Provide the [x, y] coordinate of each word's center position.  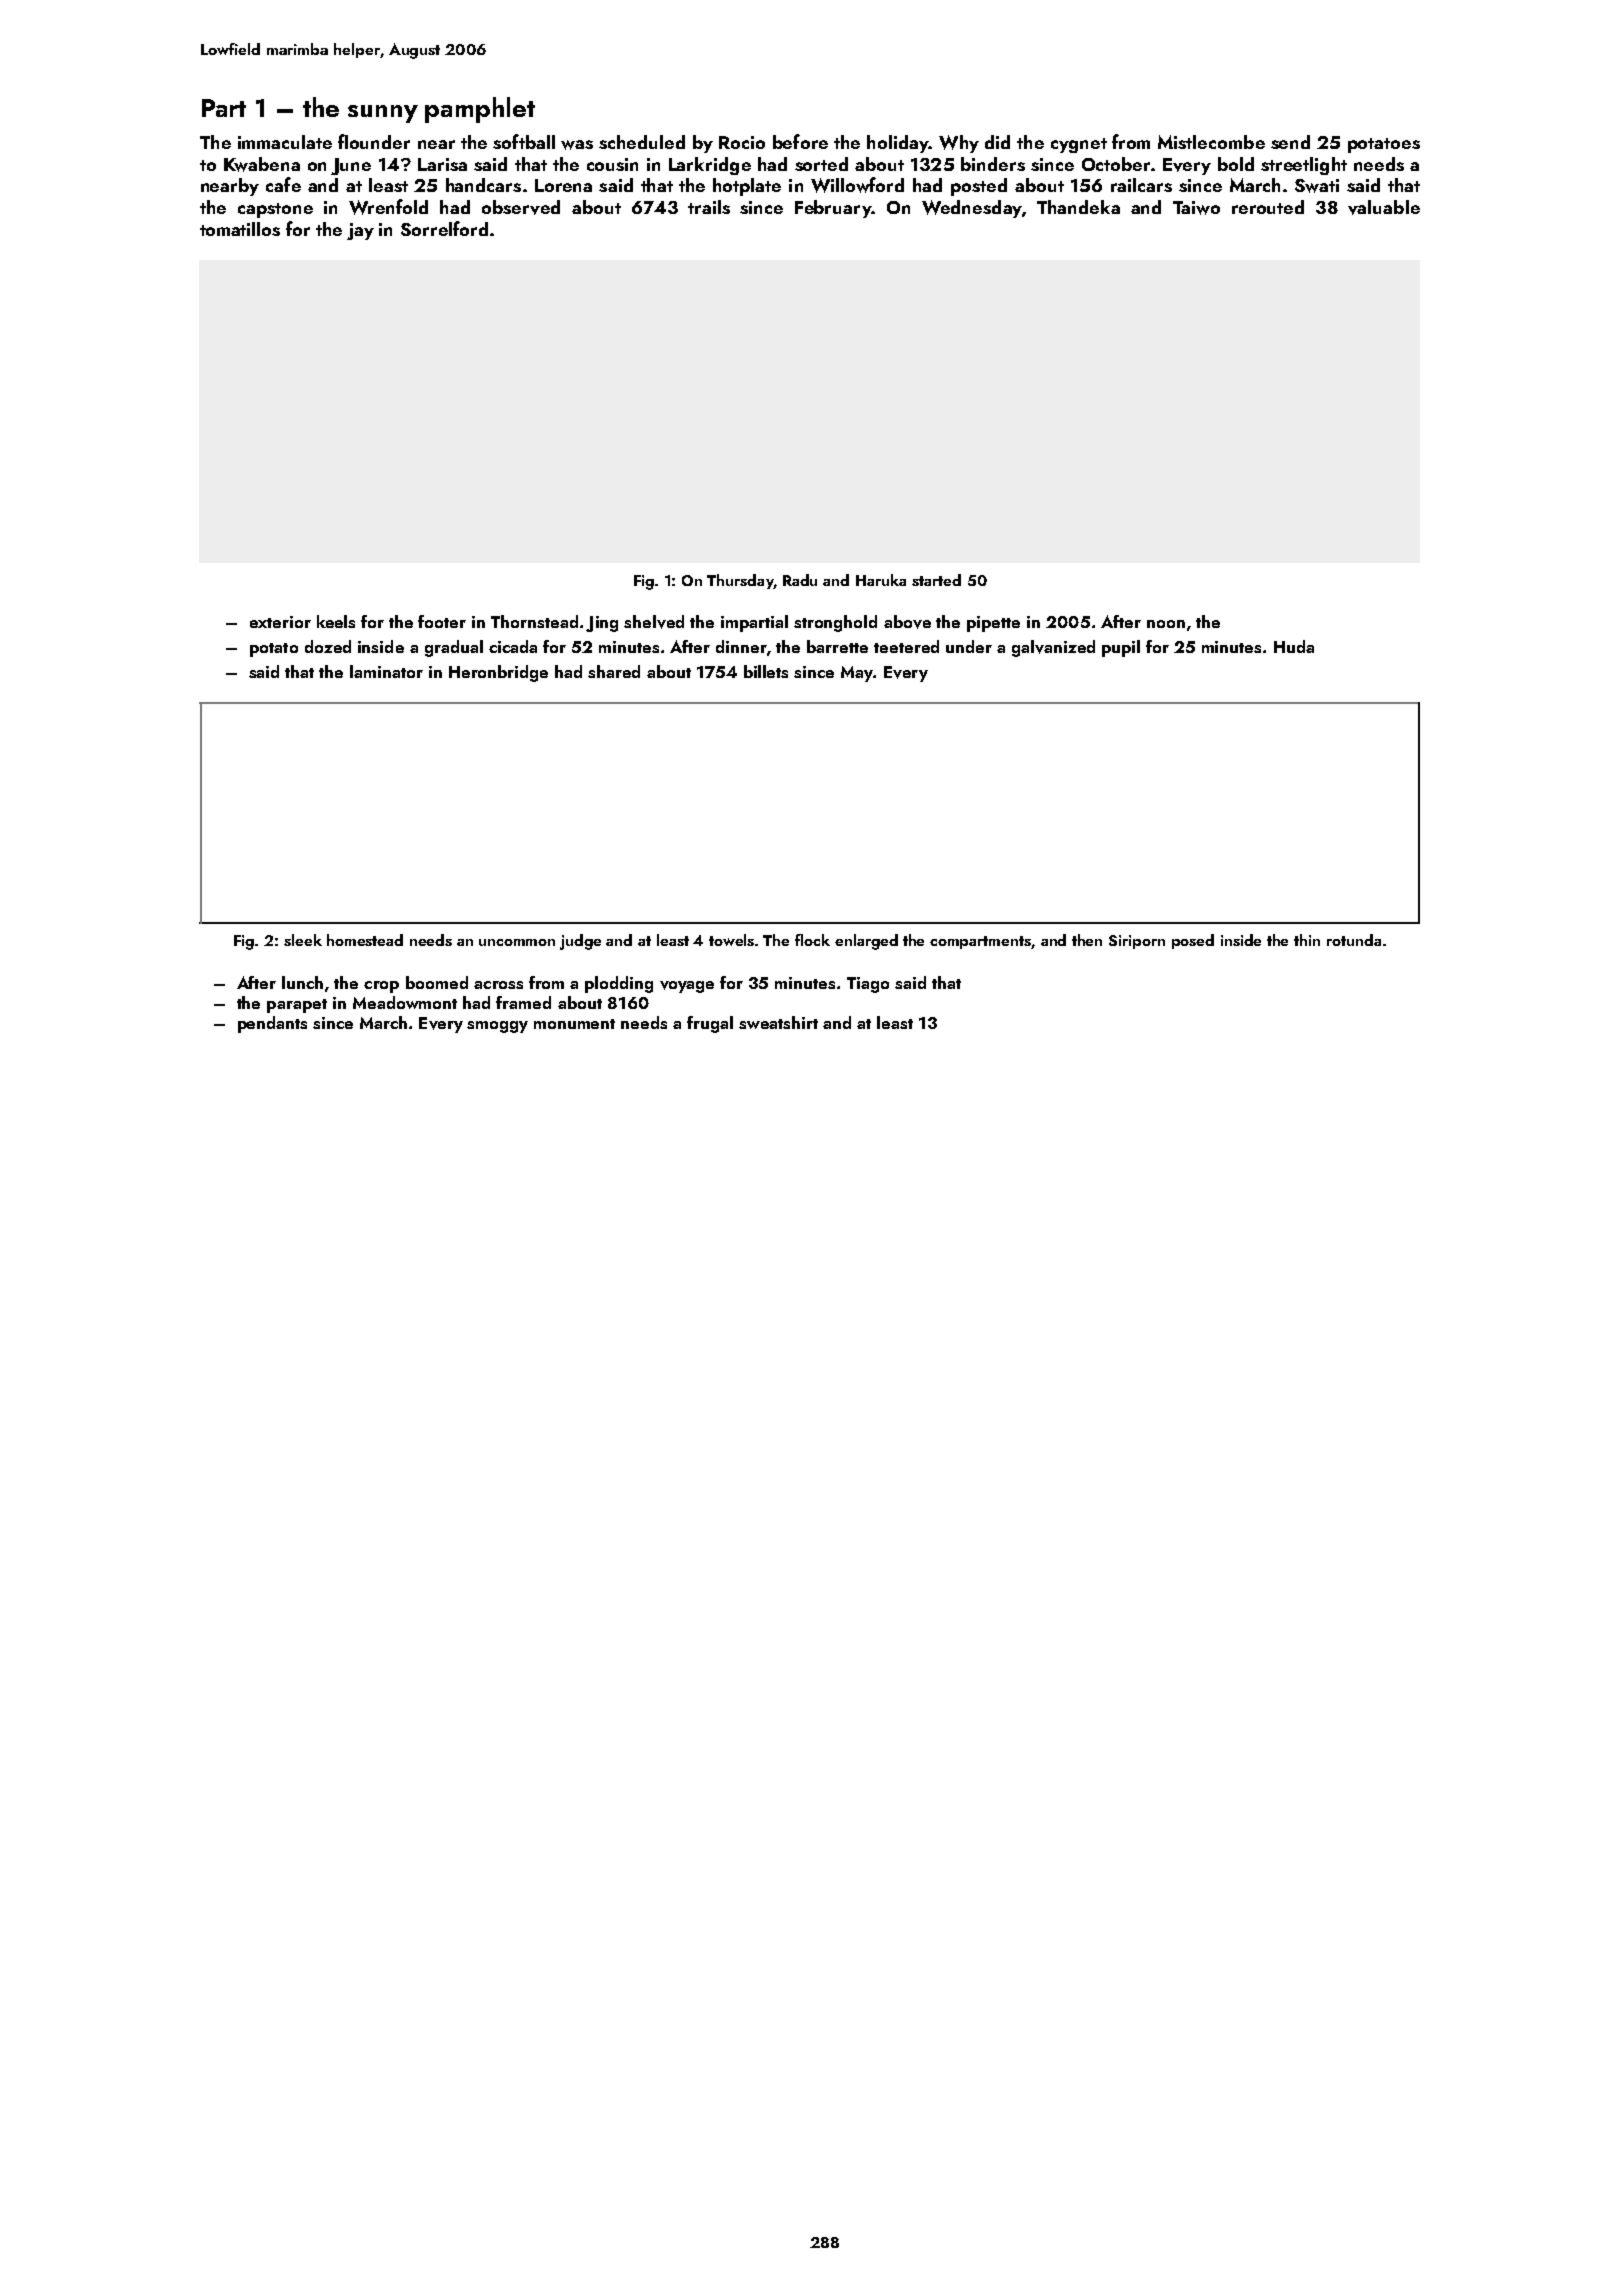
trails [709, 207]
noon [1166, 624]
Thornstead [534, 621]
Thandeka [1078, 207]
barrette [837, 646]
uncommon [517, 942]
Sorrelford [444, 228]
